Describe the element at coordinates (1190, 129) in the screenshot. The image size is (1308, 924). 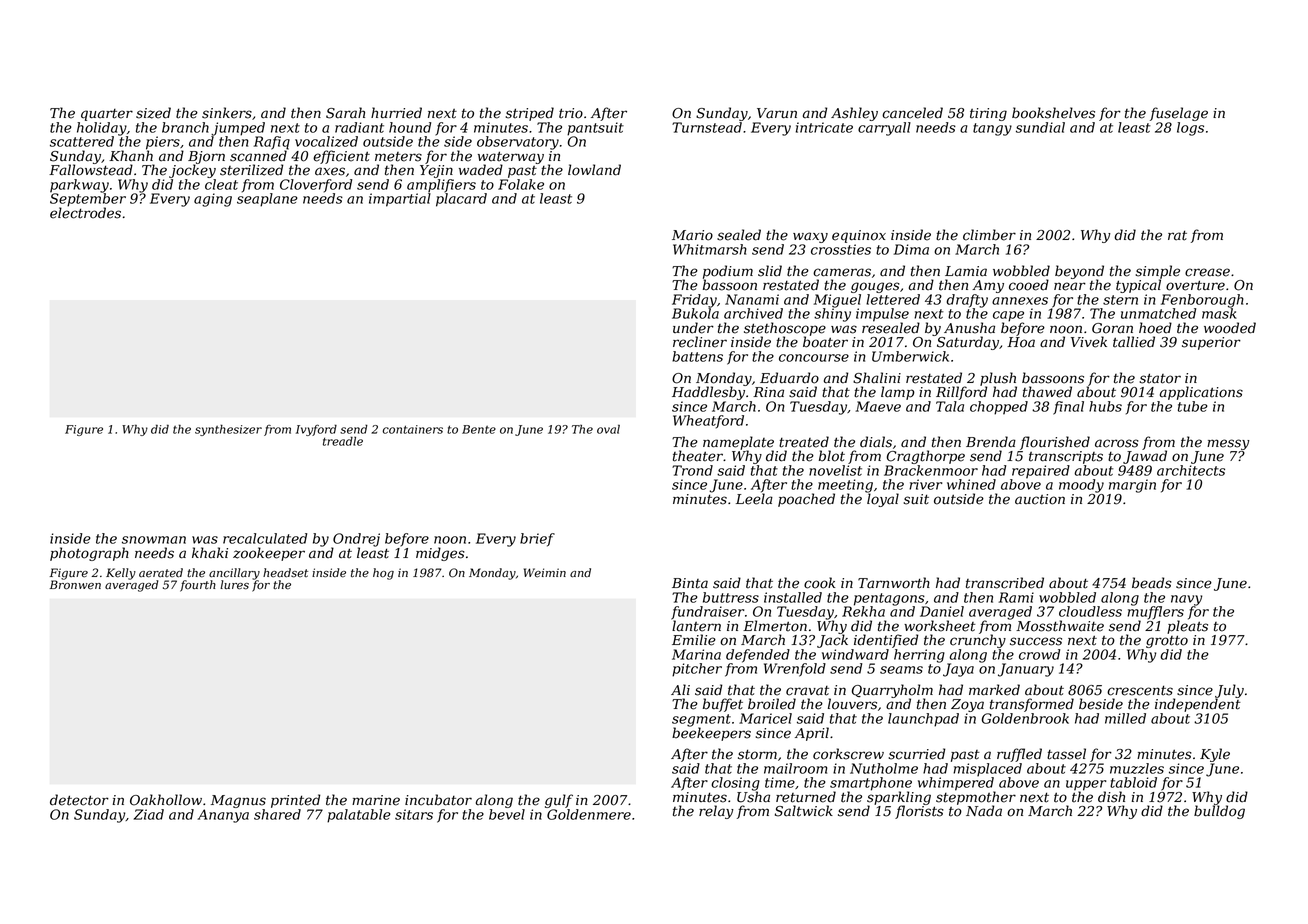
I see `logs` at that location.
